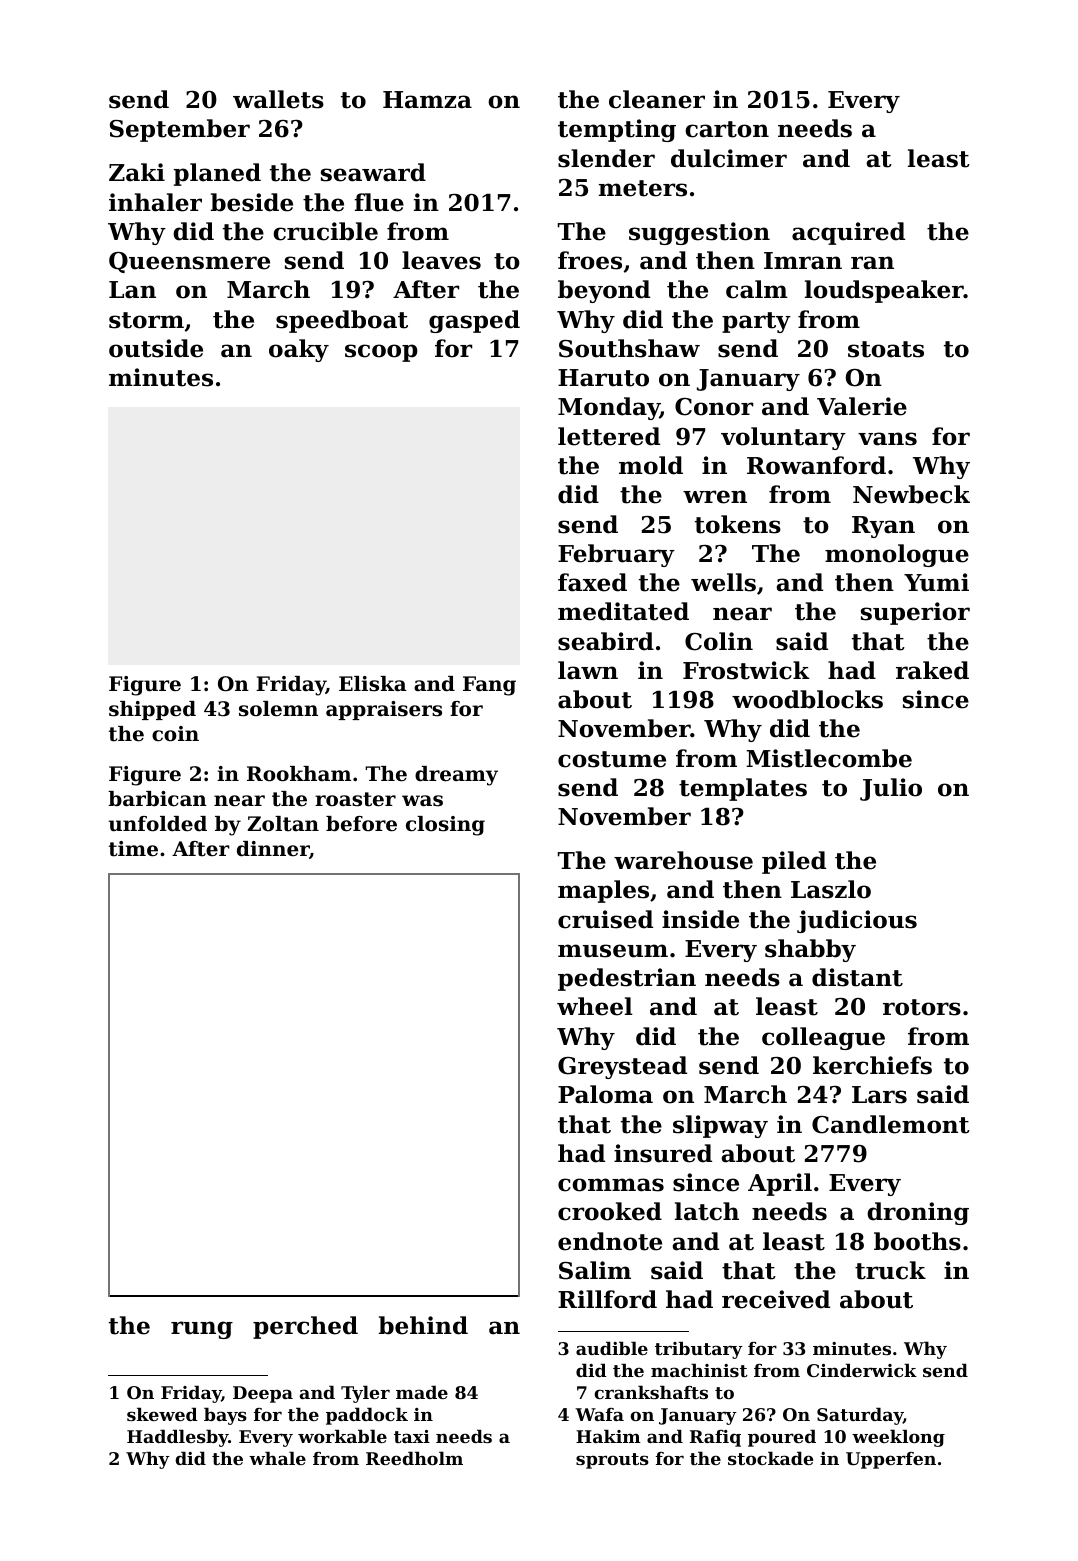 This screenshot has width=1078, height=1561. I want to click on closing, so click(445, 826).
